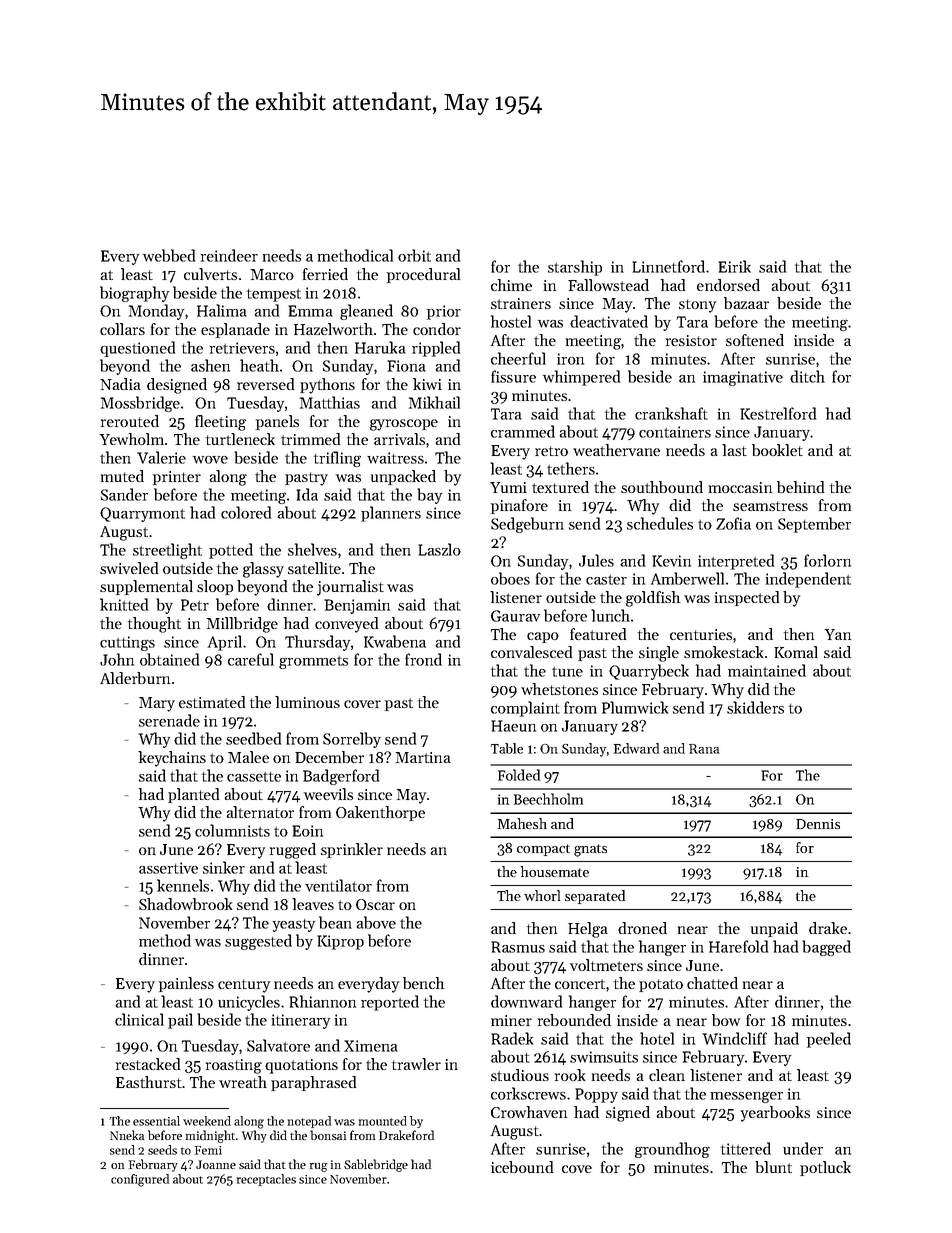  I want to click on Rana, so click(704, 749).
